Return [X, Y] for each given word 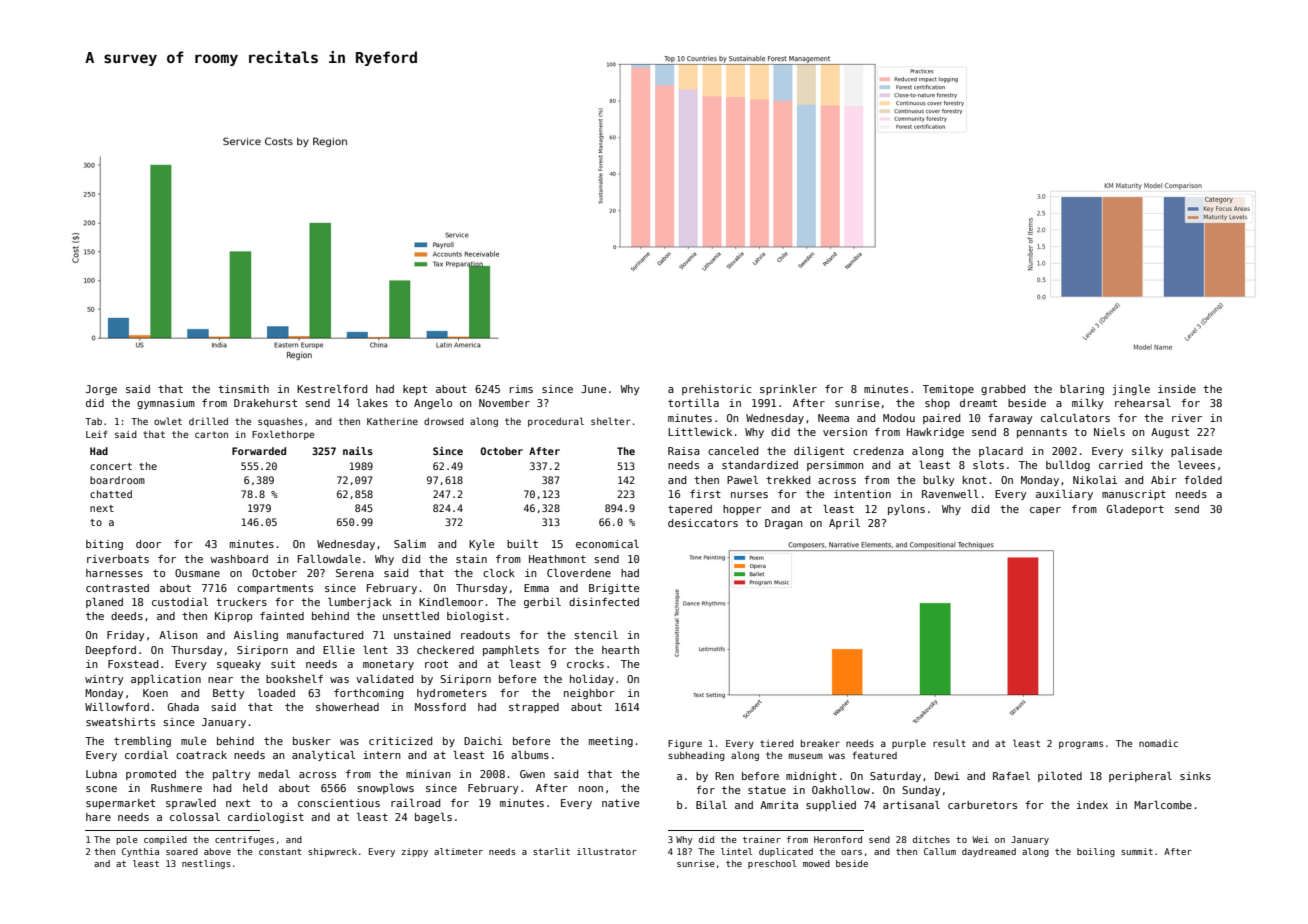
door [148, 544]
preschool [772, 864]
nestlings [206, 864]
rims [521, 389]
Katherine [392, 421]
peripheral [1140, 777]
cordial [146, 755]
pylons [906, 510]
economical [607, 544]
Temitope [948, 390]
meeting [611, 742]
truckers [241, 602]
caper [1045, 511]
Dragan [784, 524]
